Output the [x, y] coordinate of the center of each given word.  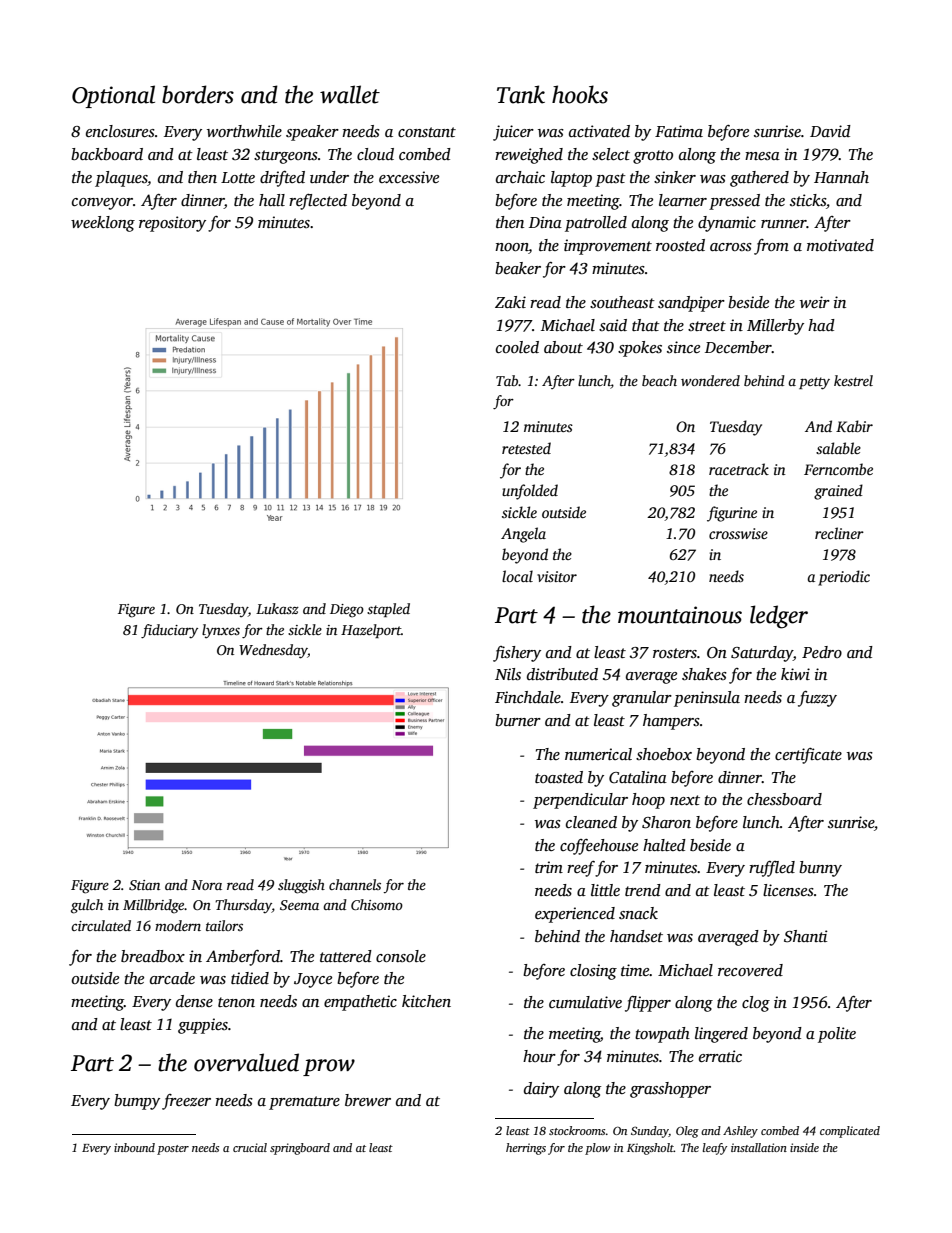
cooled [517, 347]
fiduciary [169, 631]
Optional [113, 96]
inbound [134, 1147]
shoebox [664, 754]
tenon [236, 1002]
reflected [318, 202]
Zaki [510, 302]
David [830, 131]
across [731, 247]
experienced [575, 915]
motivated [840, 245]
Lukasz [277, 608]
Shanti [806, 936]
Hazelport [371, 631]
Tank [521, 94]
